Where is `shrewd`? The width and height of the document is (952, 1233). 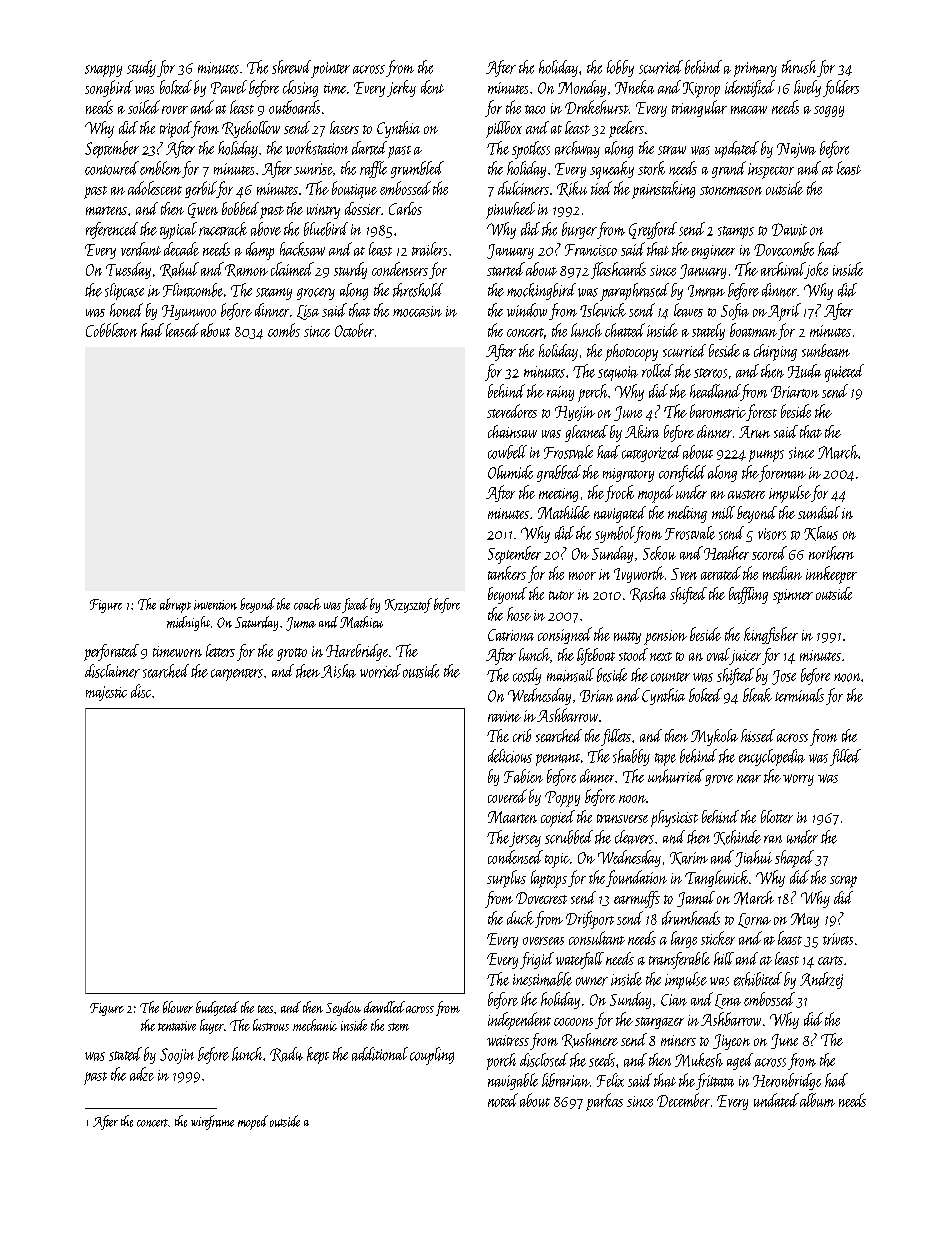
shrewd is located at coordinates (291, 67).
